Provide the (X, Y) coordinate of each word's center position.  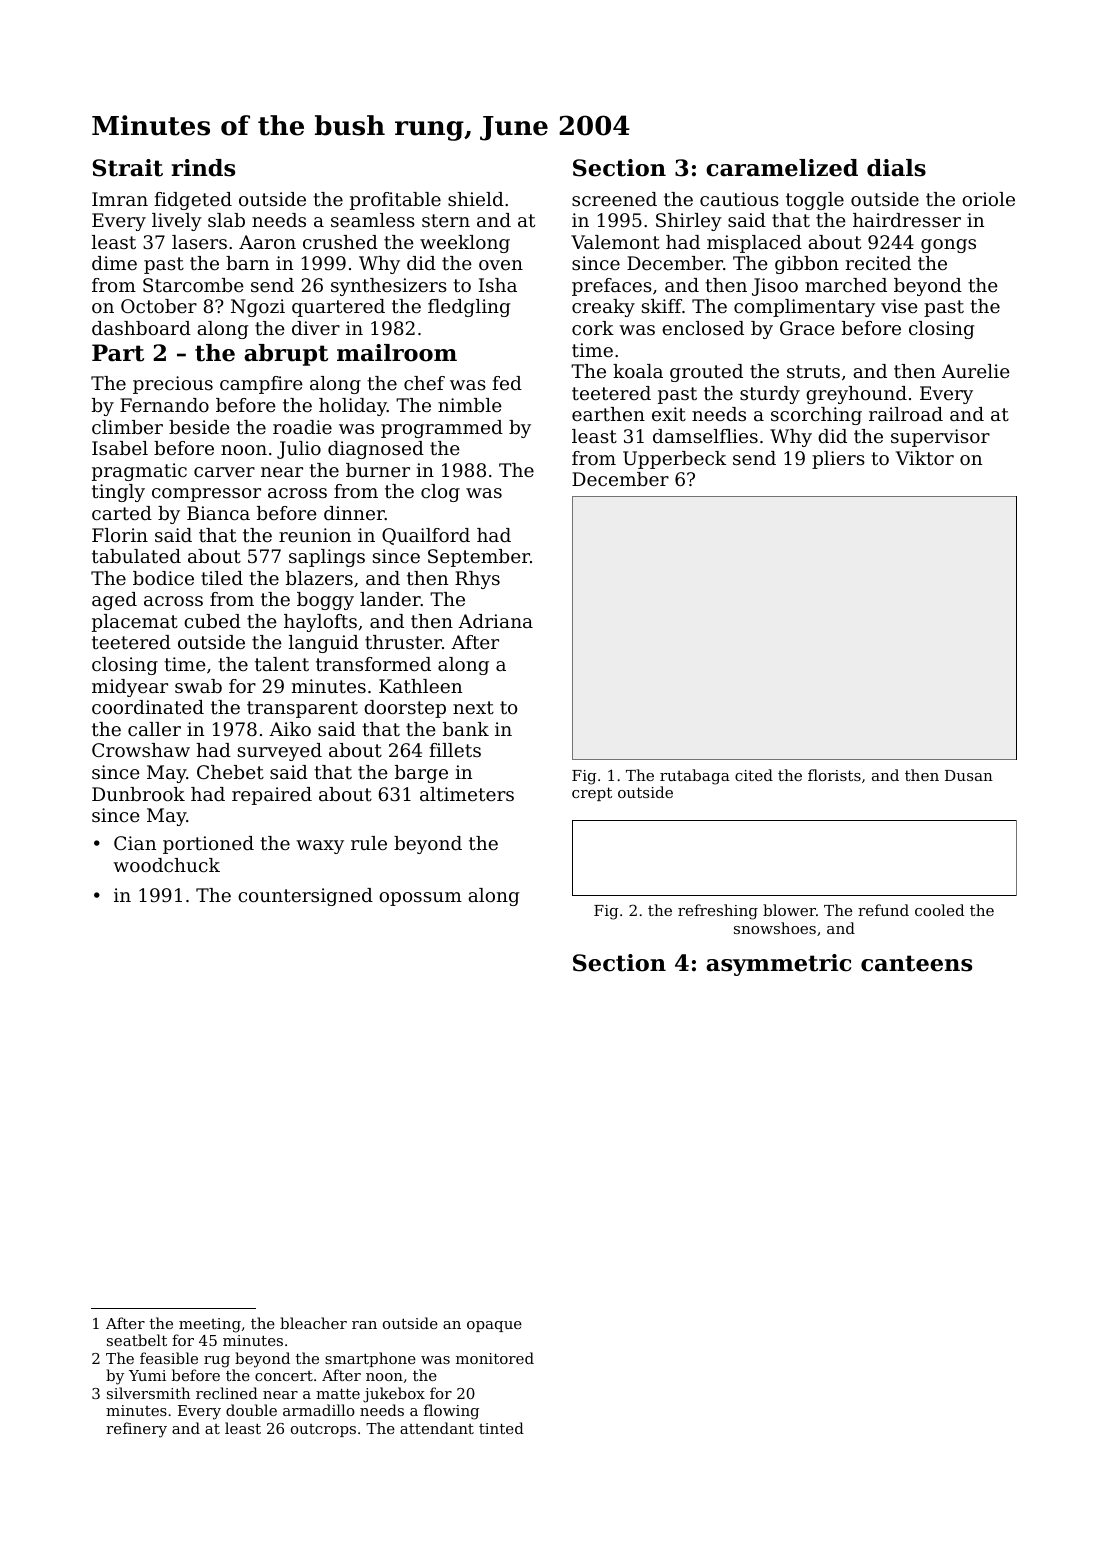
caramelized (782, 168)
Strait (128, 168)
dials (896, 168)
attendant (437, 1428)
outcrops (323, 1430)
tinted (501, 1428)
